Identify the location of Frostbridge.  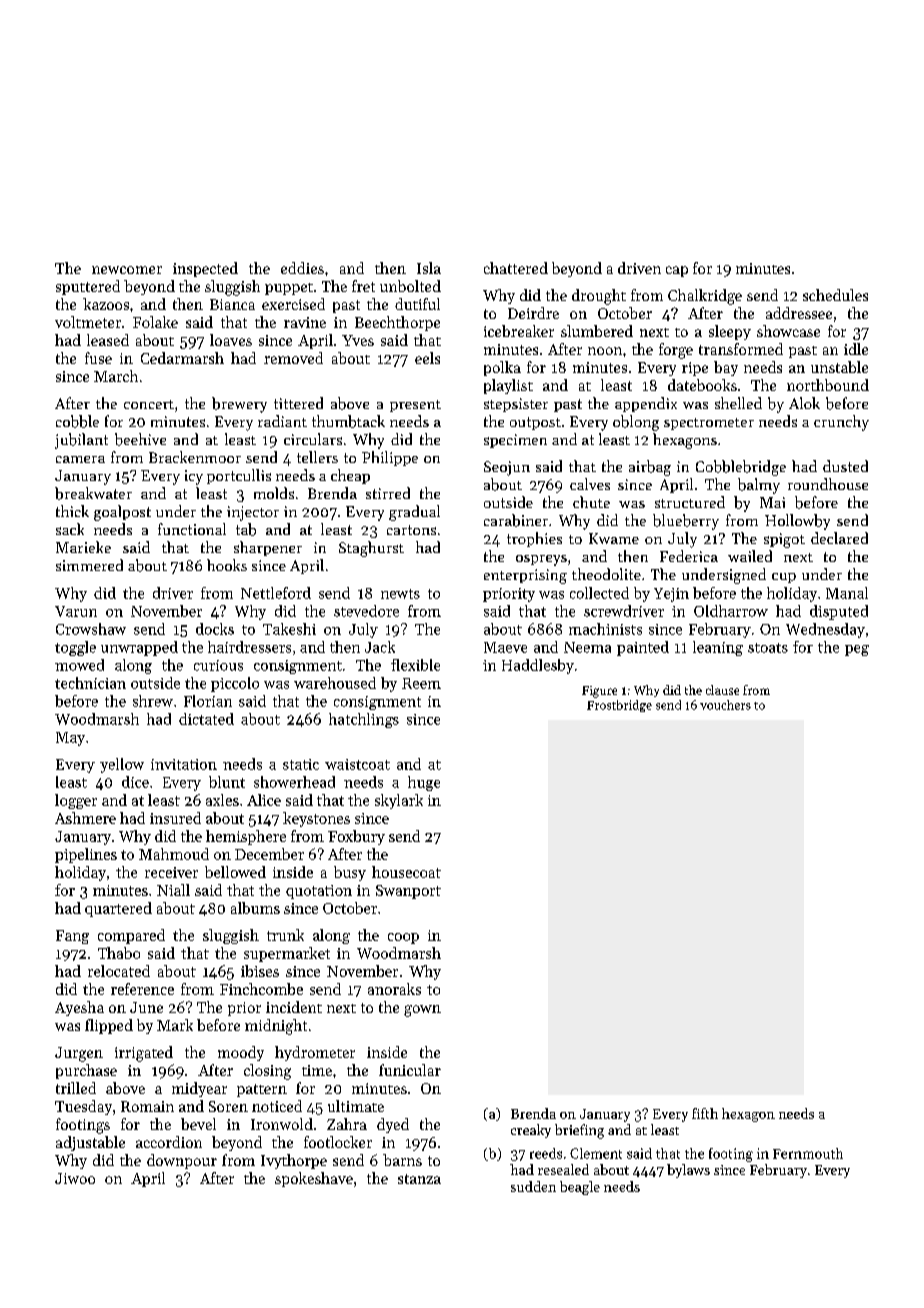
(619, 706).
